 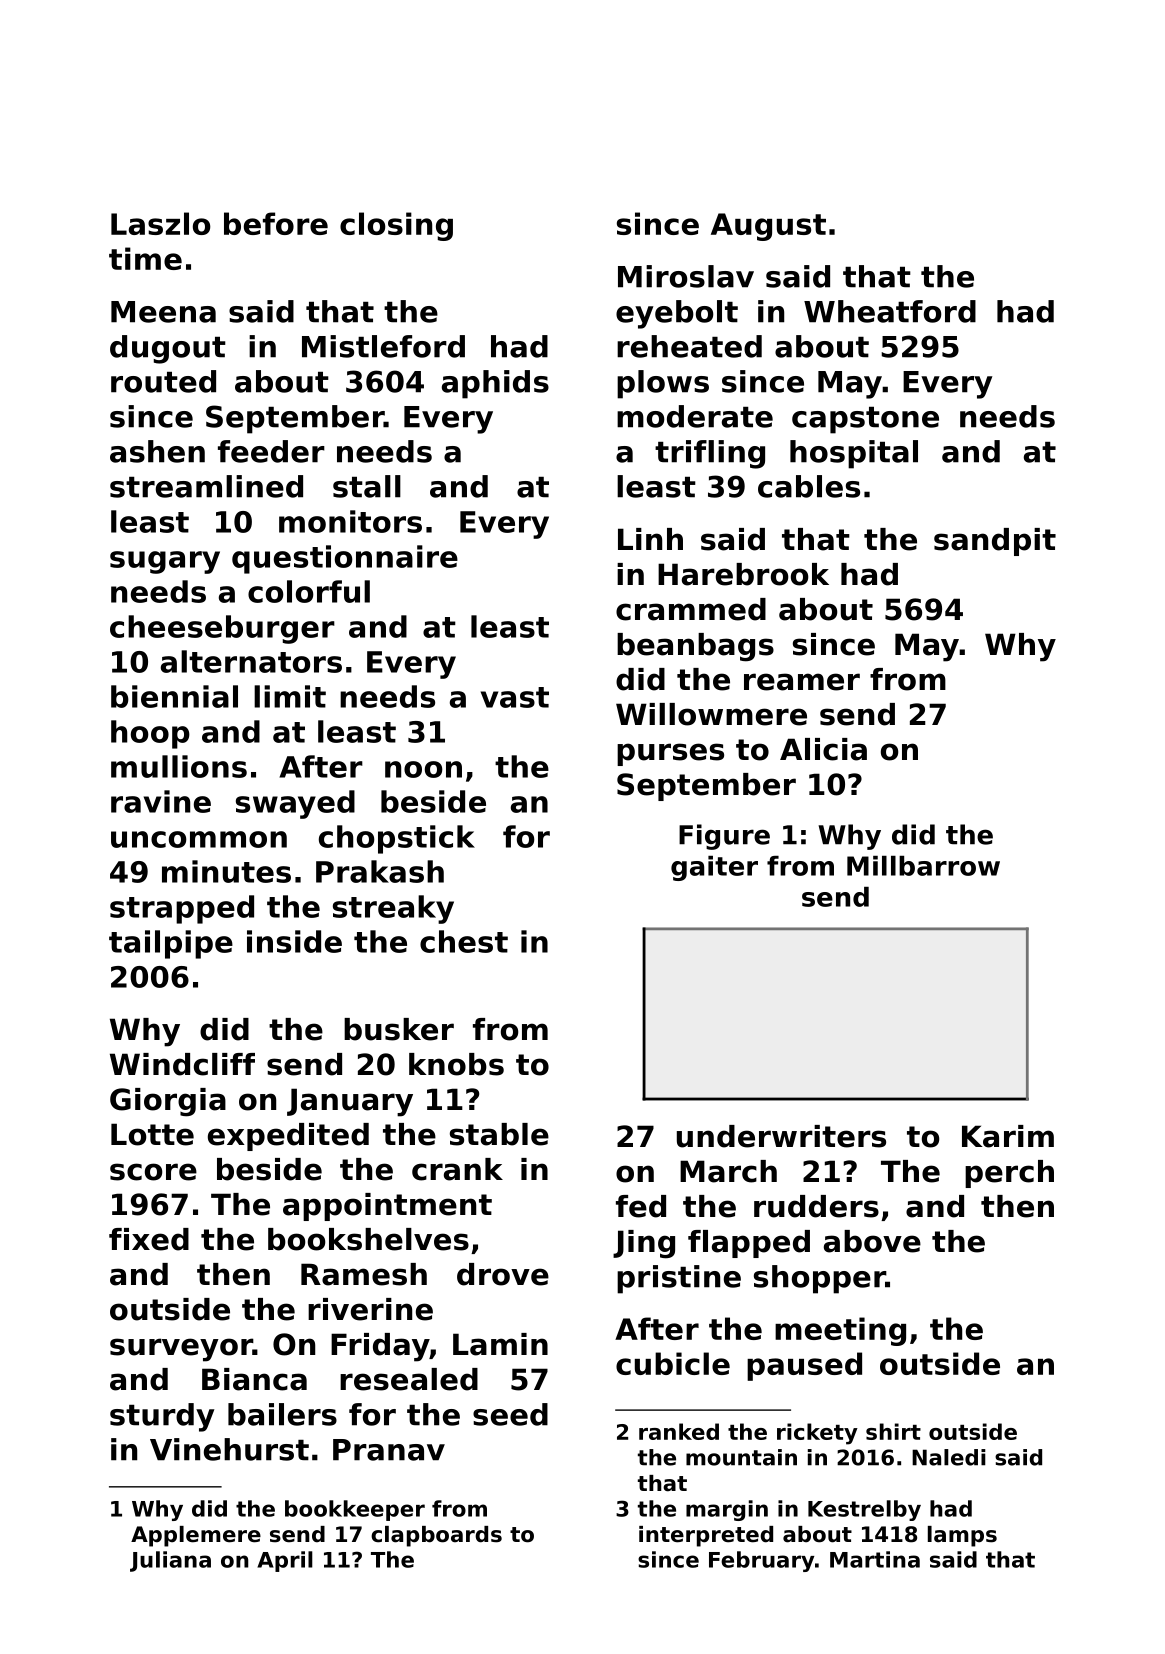 What do you see at coordinates (181, 1350) in the document?
I see `surveyor` at bounding box center [181, 1350].
